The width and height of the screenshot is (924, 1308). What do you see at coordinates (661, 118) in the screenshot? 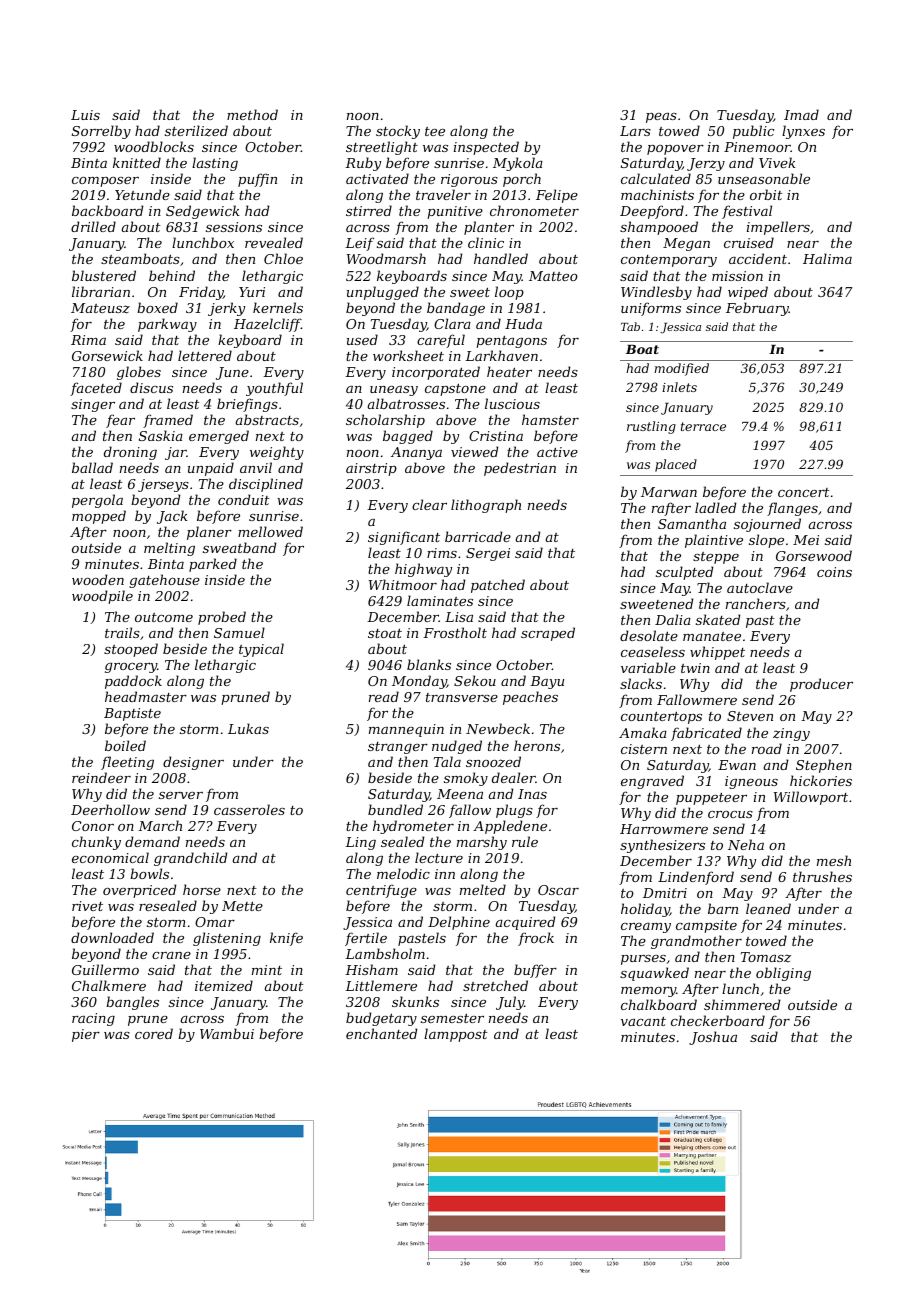
I see `peas` at bounding box center [661, 118].
